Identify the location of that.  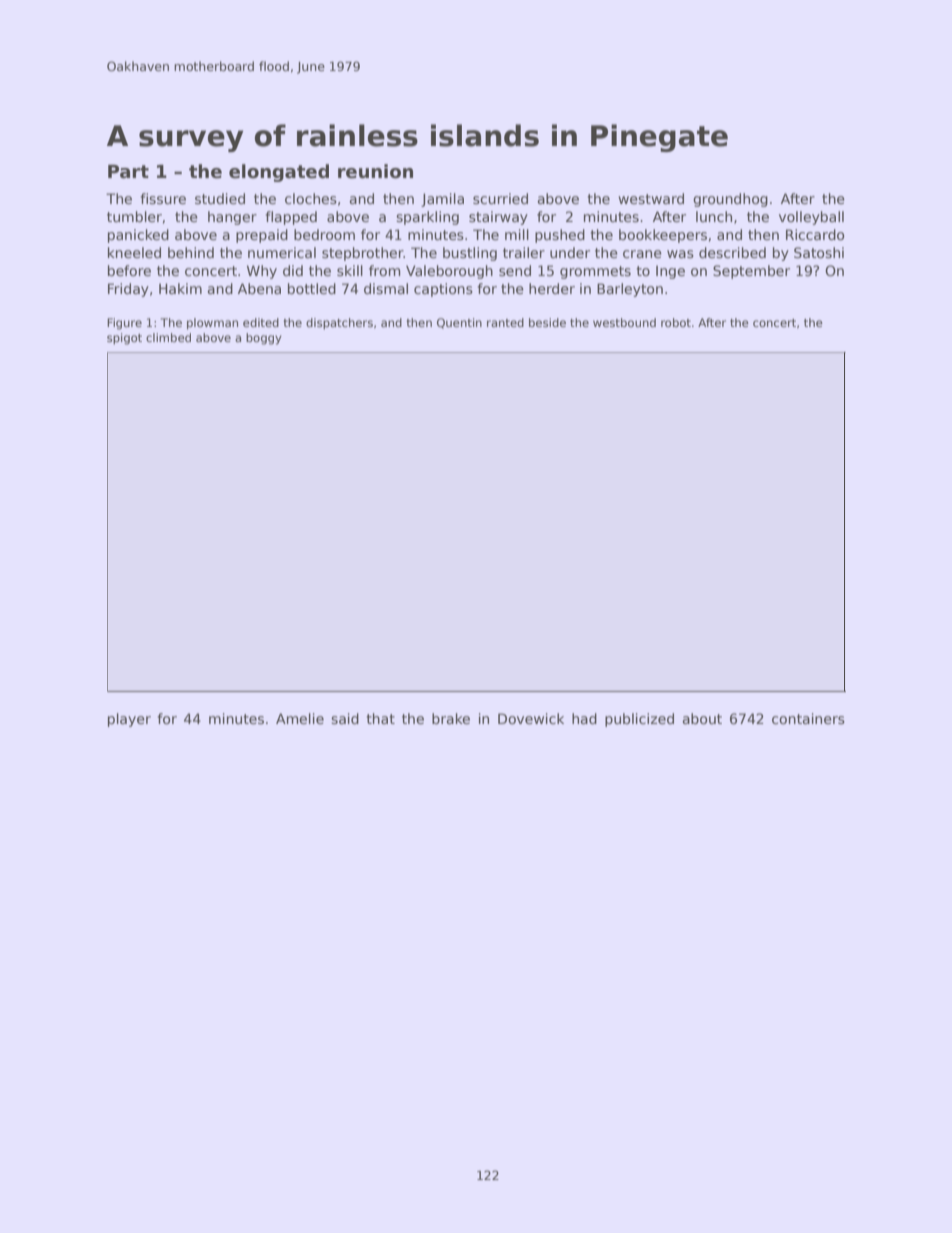
(381, 718).
